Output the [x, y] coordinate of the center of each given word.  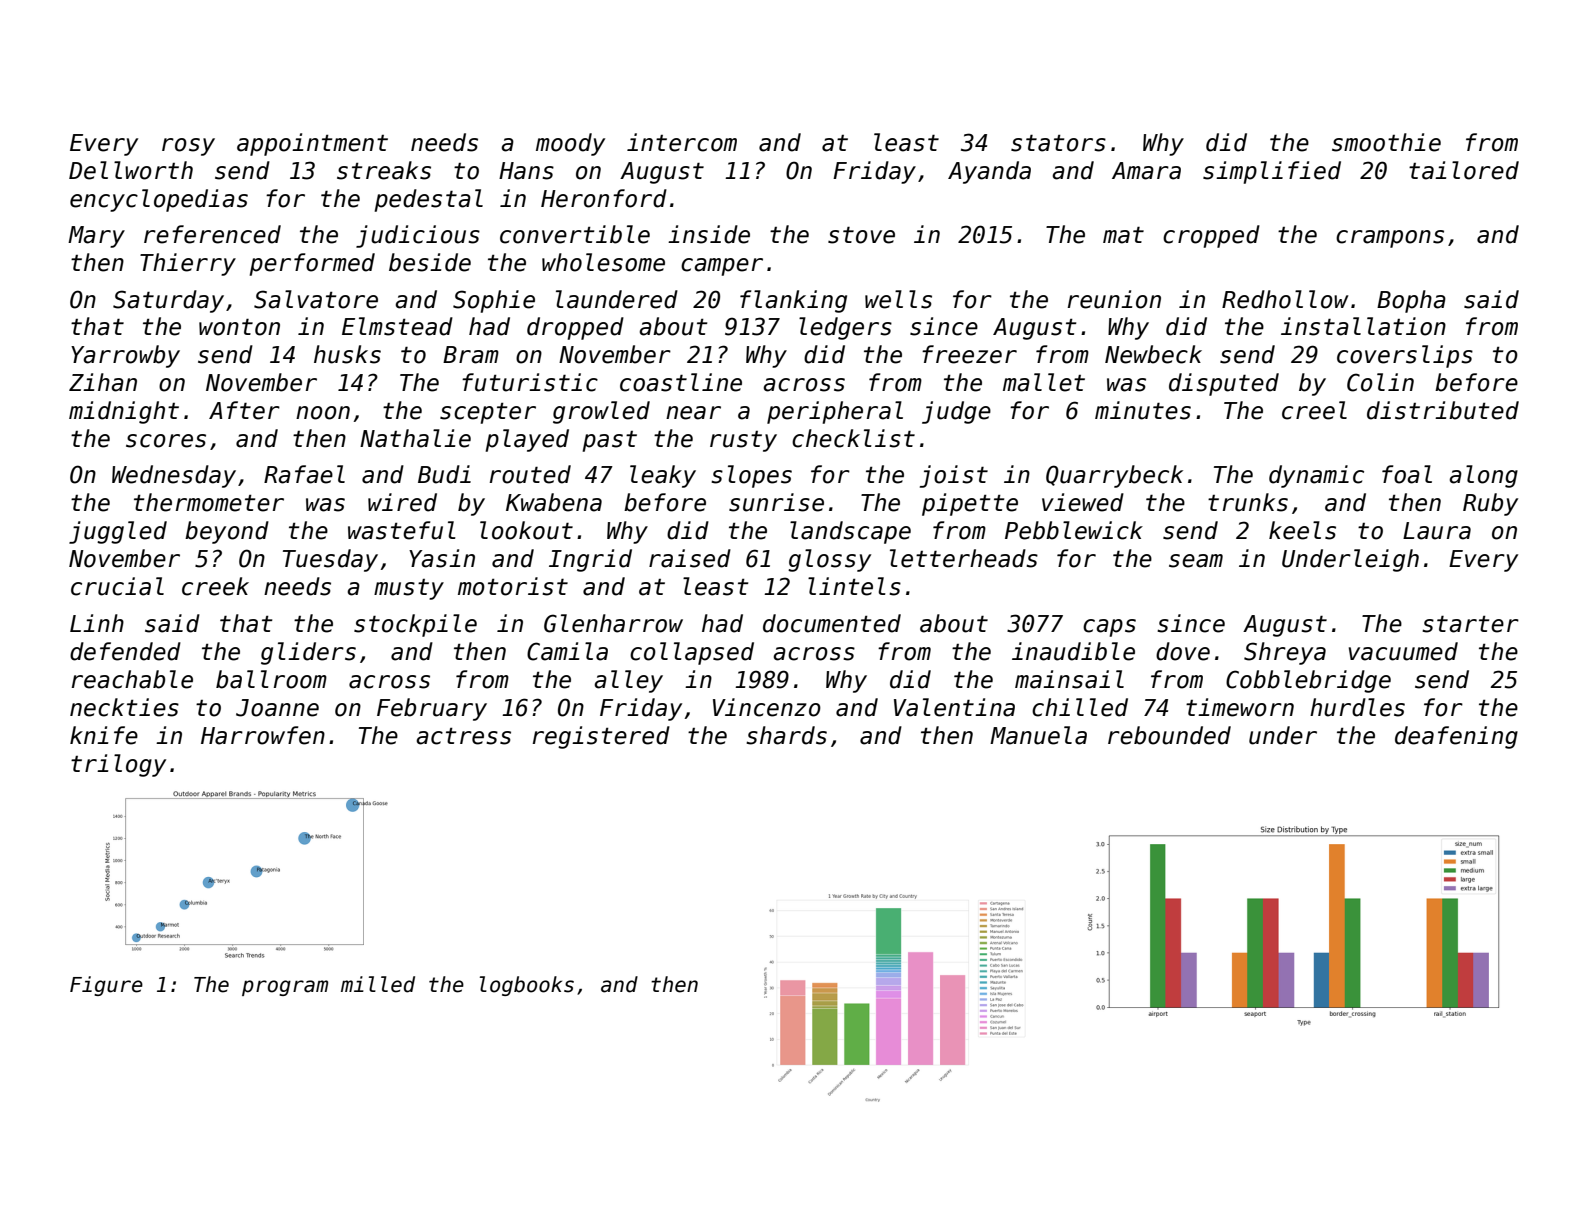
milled [378, 984]
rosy [188, 147]
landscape [850, 532]
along [1483, 476]
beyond [227, 532]
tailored [1464, 170]
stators [1058, 143]
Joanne [277, 708]
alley [628, 681]
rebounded [1169, 735]
